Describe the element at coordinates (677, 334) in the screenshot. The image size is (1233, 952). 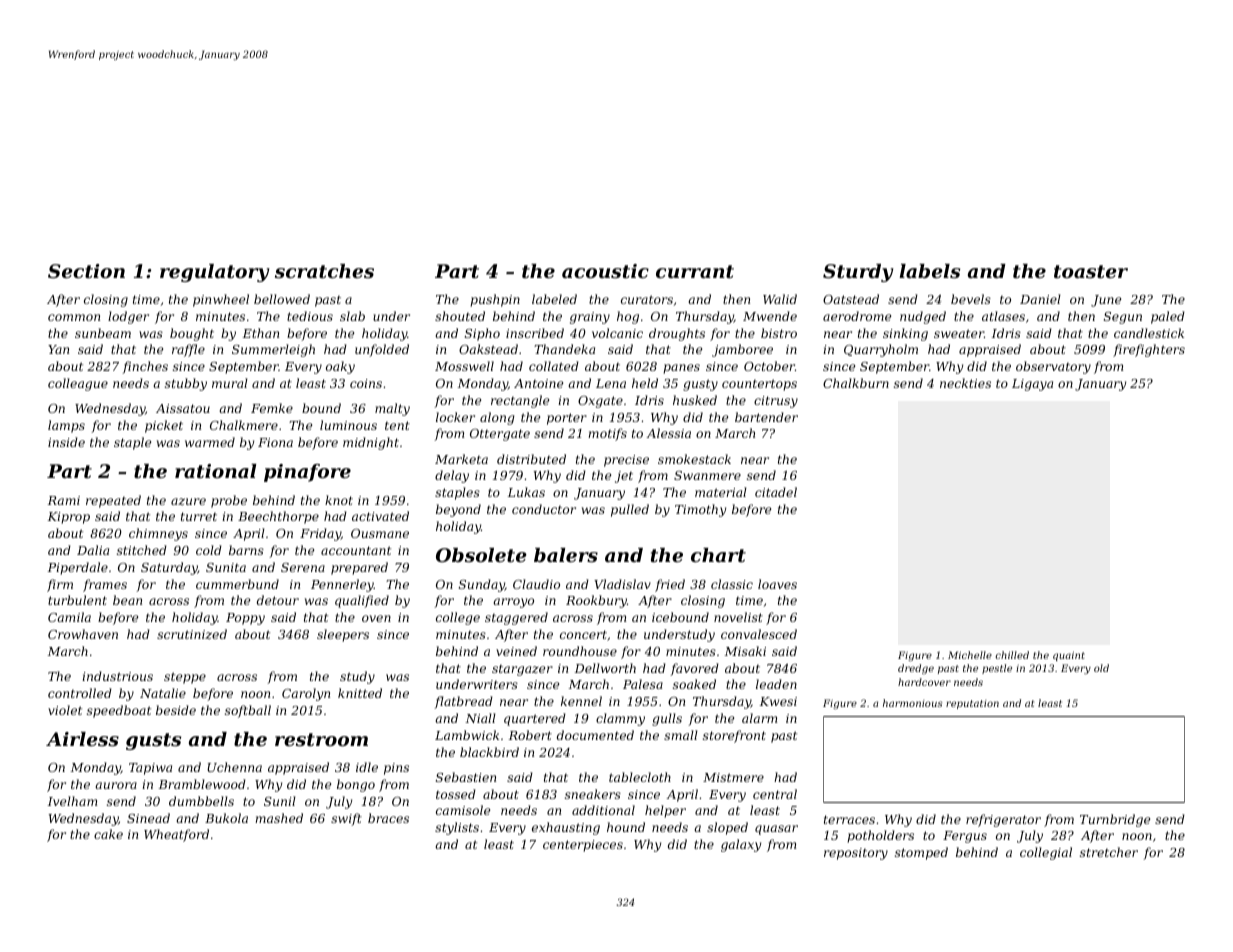
I see `droughts` at that location.
